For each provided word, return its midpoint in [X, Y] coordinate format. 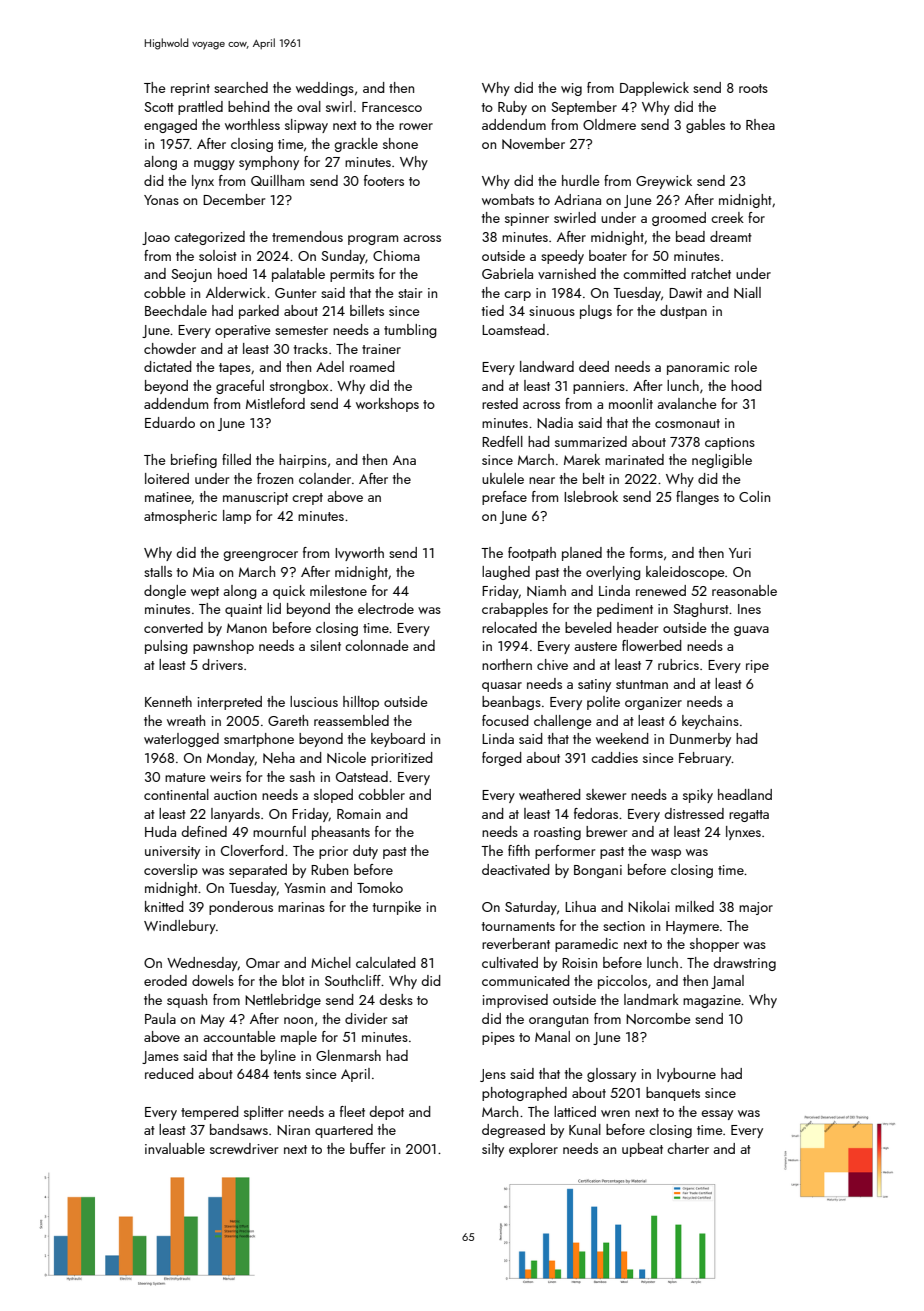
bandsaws [239, 1129]
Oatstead [362, 776]
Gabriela [507, 273]
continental [176, 794]
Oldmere [609, 124]
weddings [325, 89]
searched [241, 87]
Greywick [664, 182]
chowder [170, 348]
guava [751, 631]
